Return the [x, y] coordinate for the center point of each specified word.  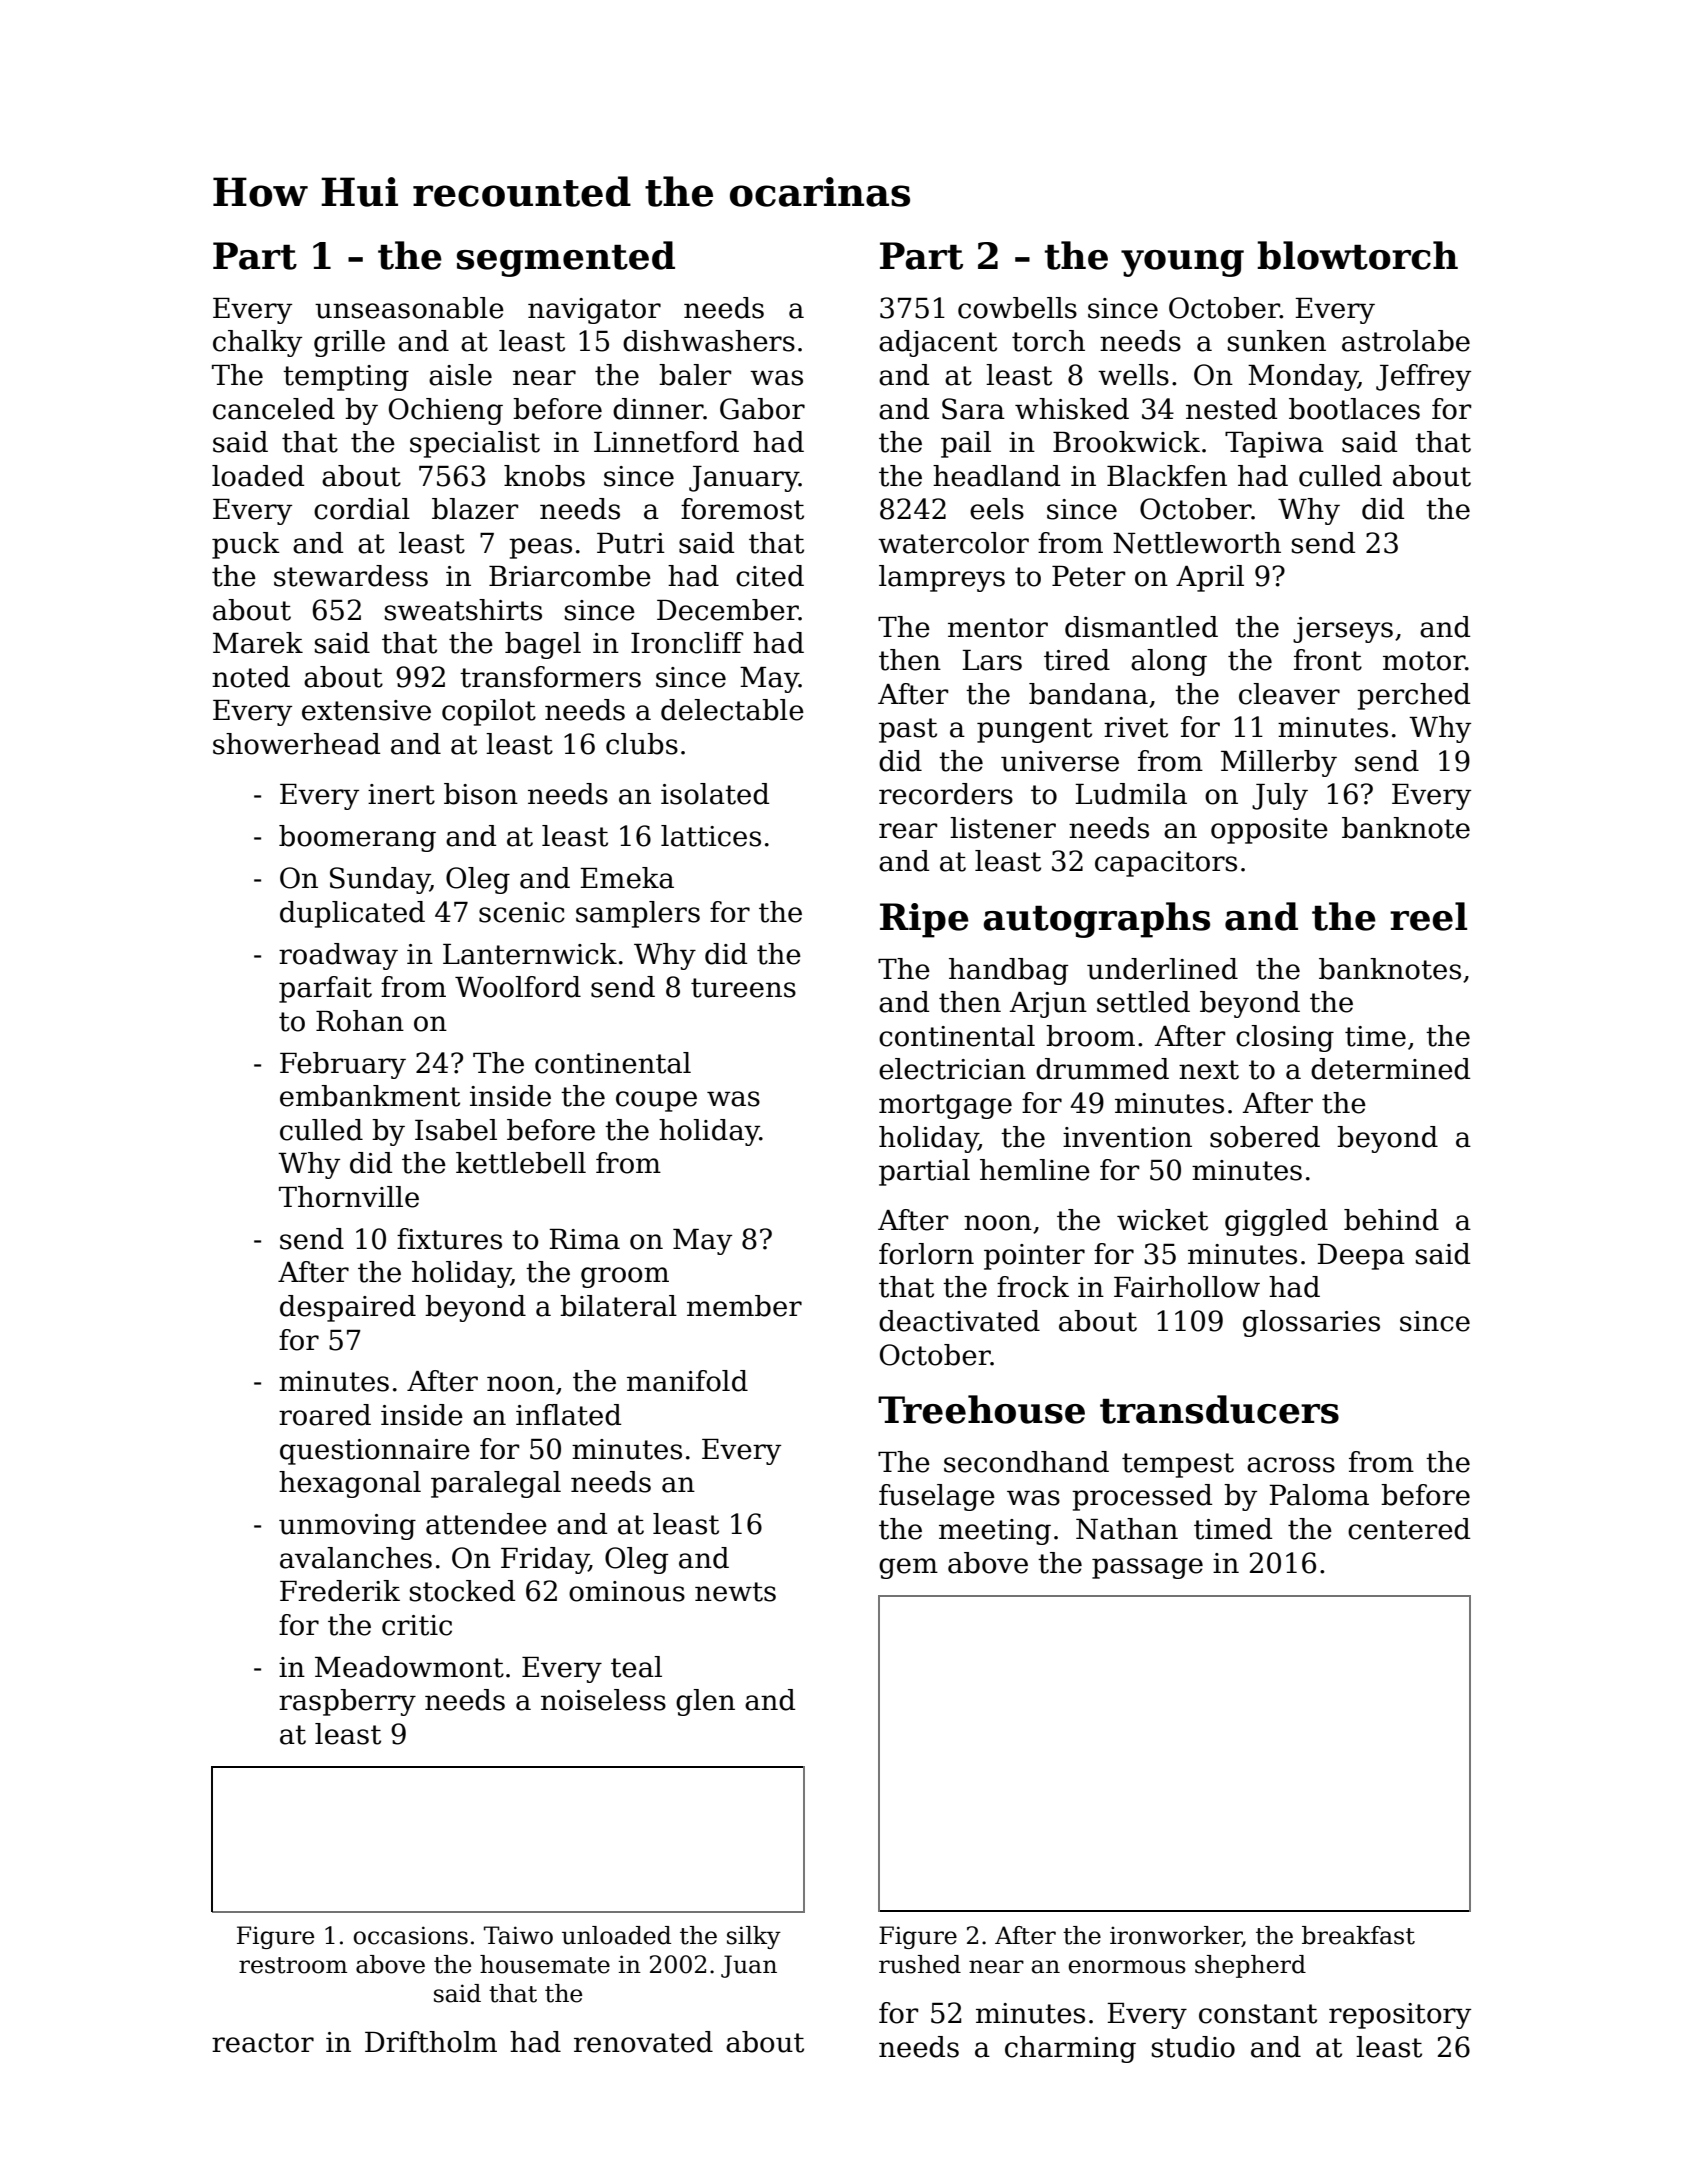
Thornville [349, 1197]
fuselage [937, 1497]
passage [1147, 1568]
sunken [1277, 341]
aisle [460, 375]
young [1182, 263]
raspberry [347, 1702]
